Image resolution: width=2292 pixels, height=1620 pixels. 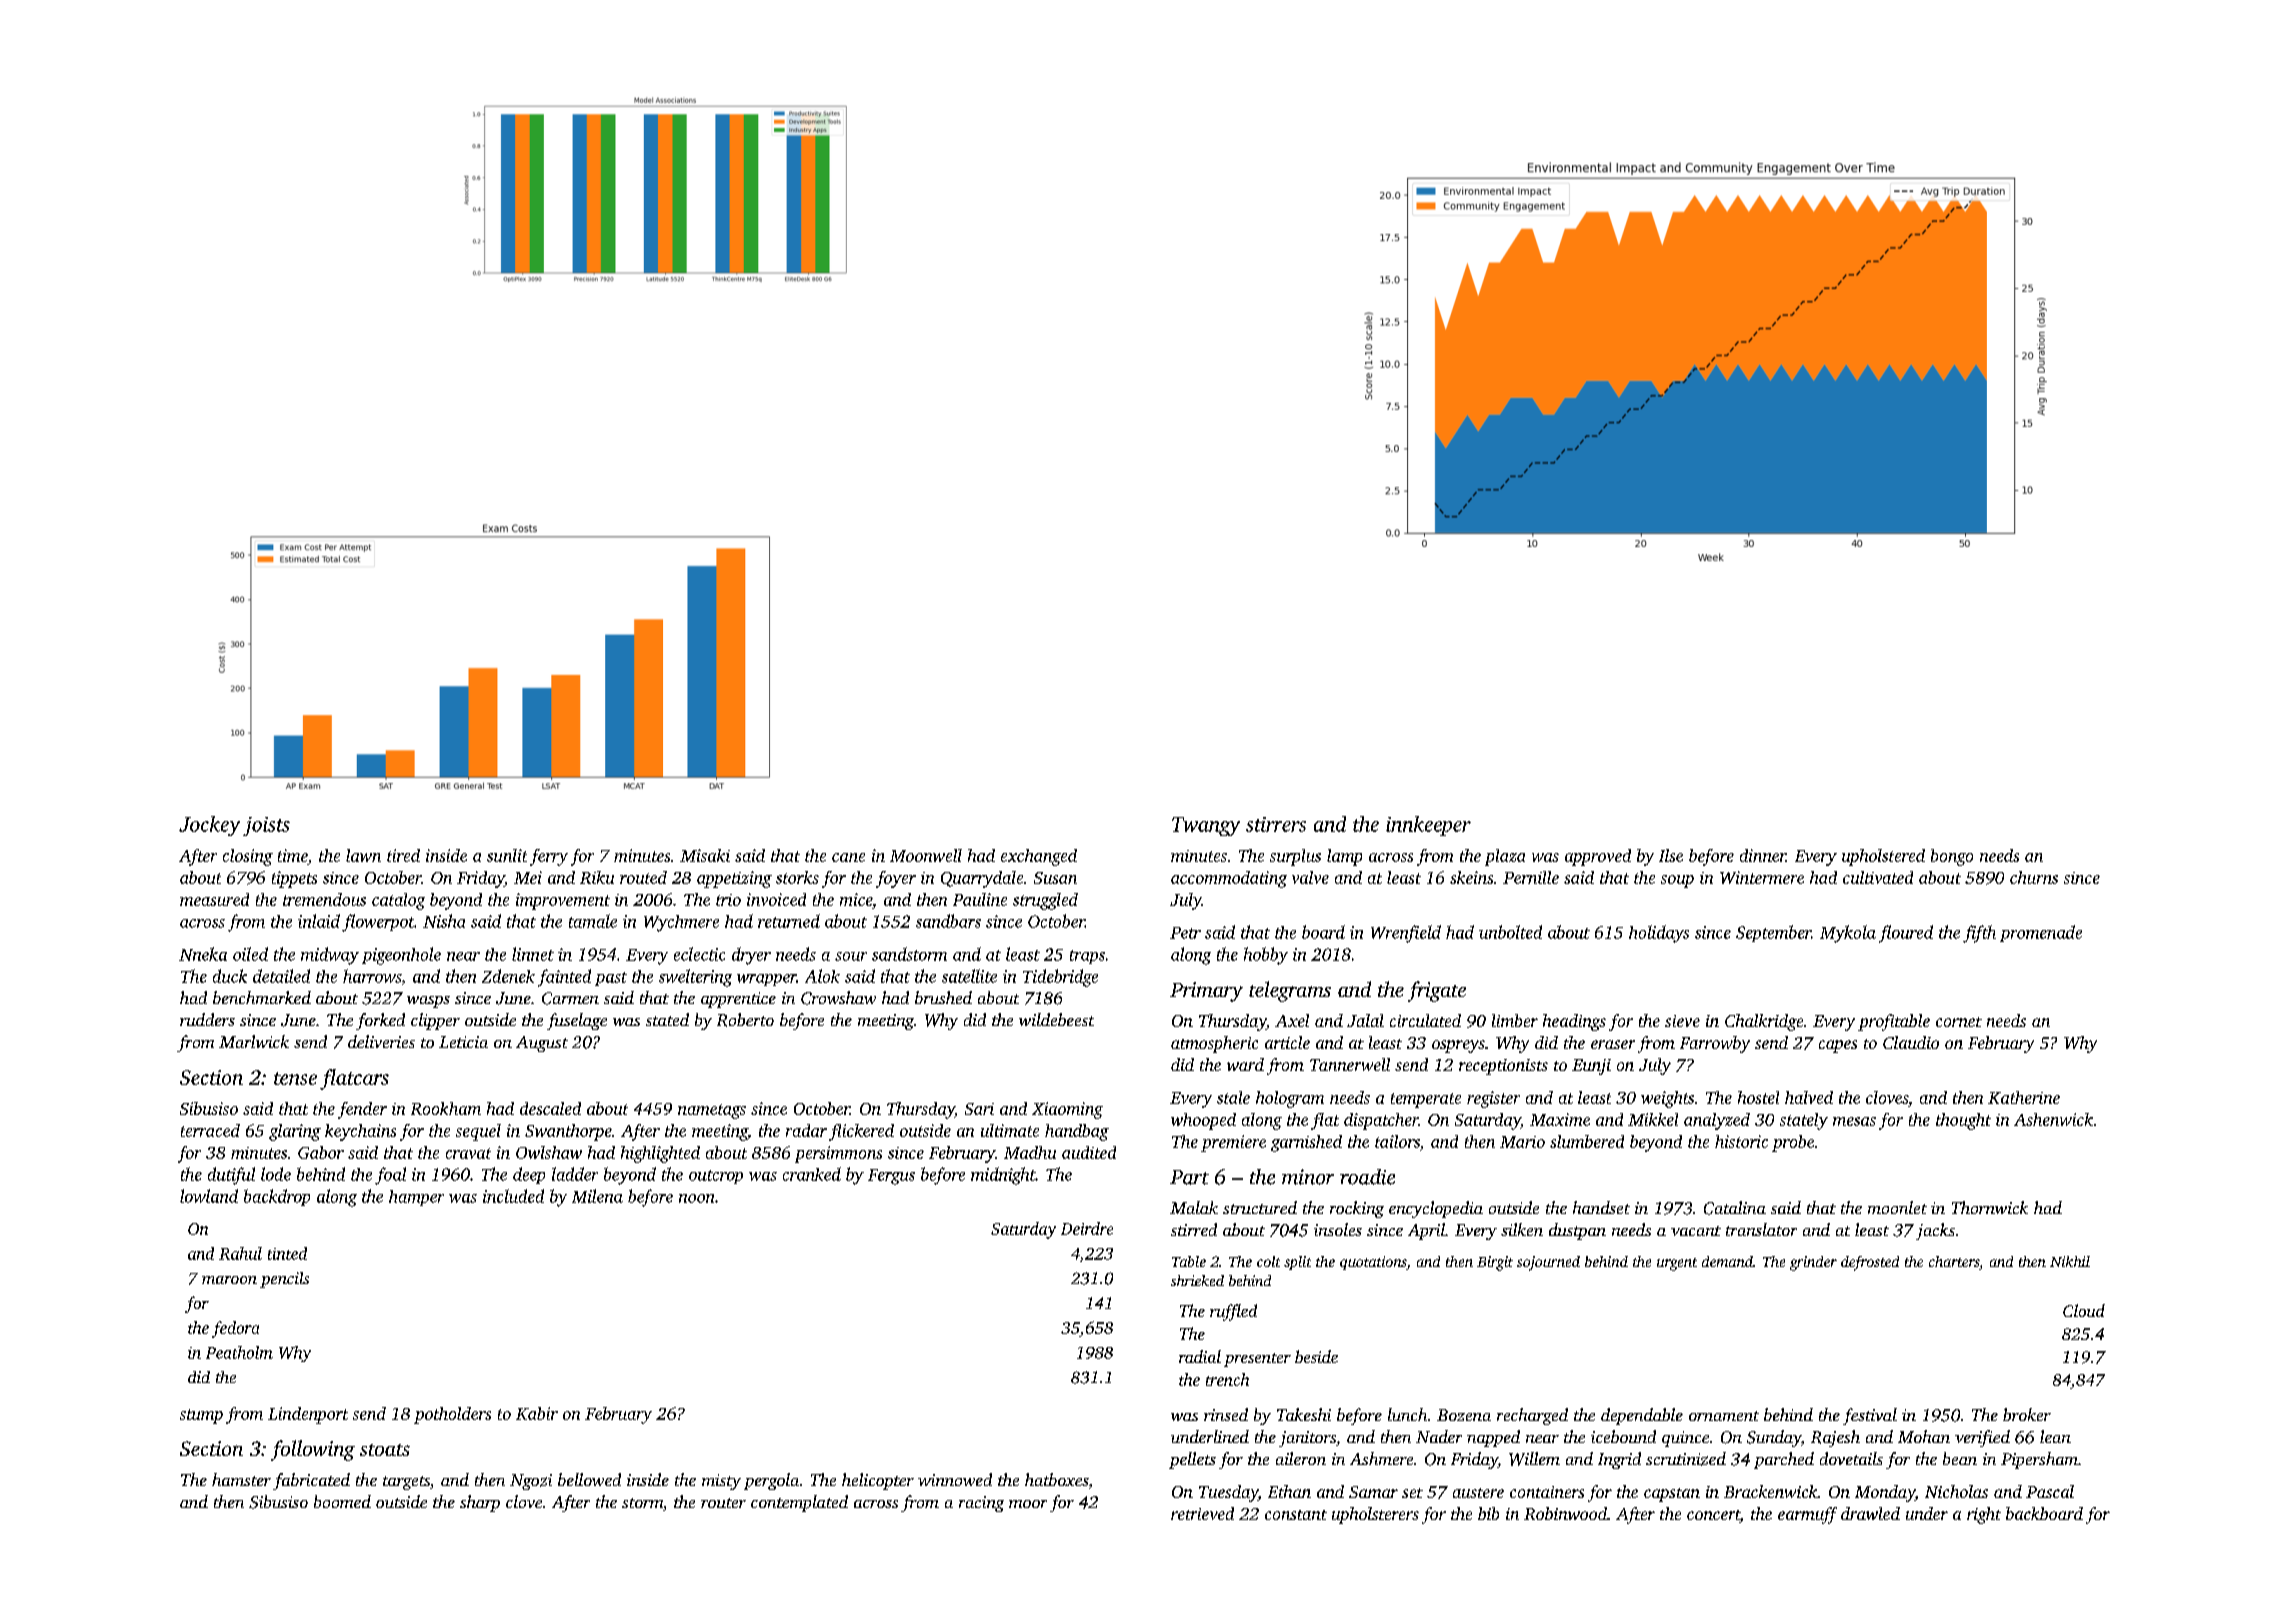 I want to click on Part, so click(x=1189, y=1177).
